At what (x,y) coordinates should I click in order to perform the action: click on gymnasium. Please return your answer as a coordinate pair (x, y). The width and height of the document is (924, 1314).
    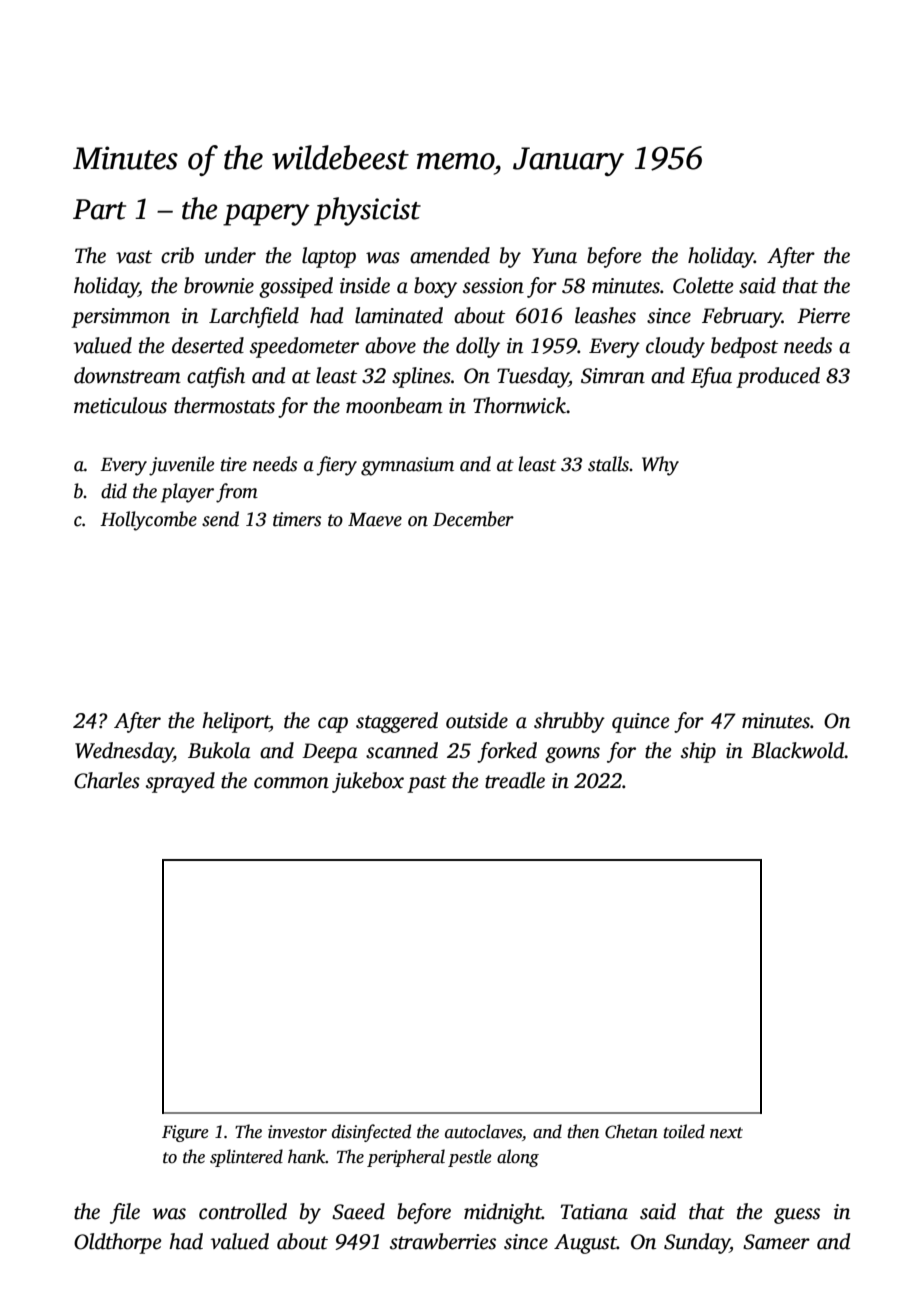
    Looking at the image, I should click on (407, 466).
